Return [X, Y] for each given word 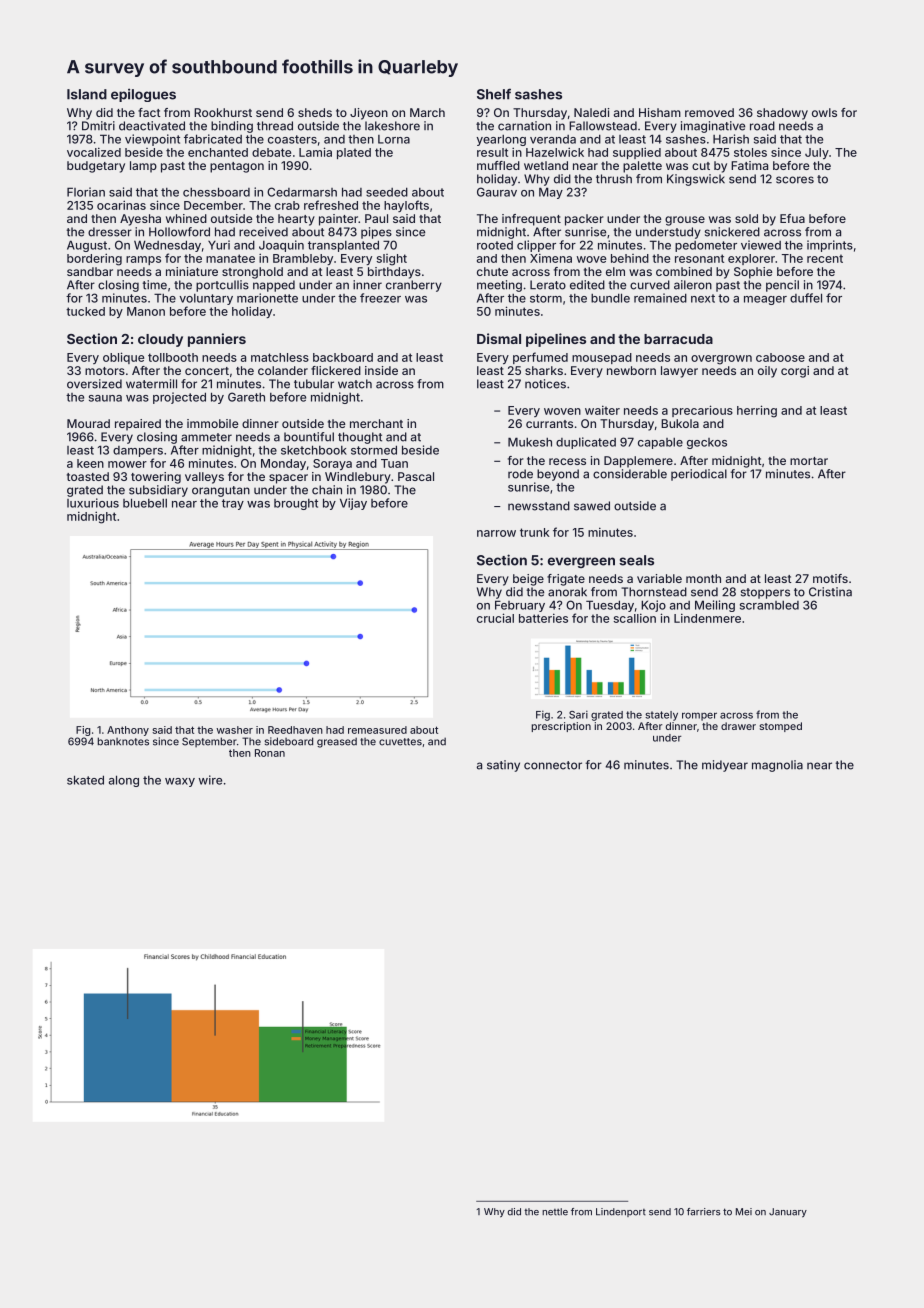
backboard [343, 357]
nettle [555, 1212]
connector [553, 765]
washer [234, 730]
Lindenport [621, 1212]
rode [520, 474]
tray [233, 504]
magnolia [777, 766]
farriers [704, 1212]
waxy [180, 782]
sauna [105, 398]
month [703, 578]
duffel [806, 298]
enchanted [218, 152]
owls [824, 112]
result [492, 152]
